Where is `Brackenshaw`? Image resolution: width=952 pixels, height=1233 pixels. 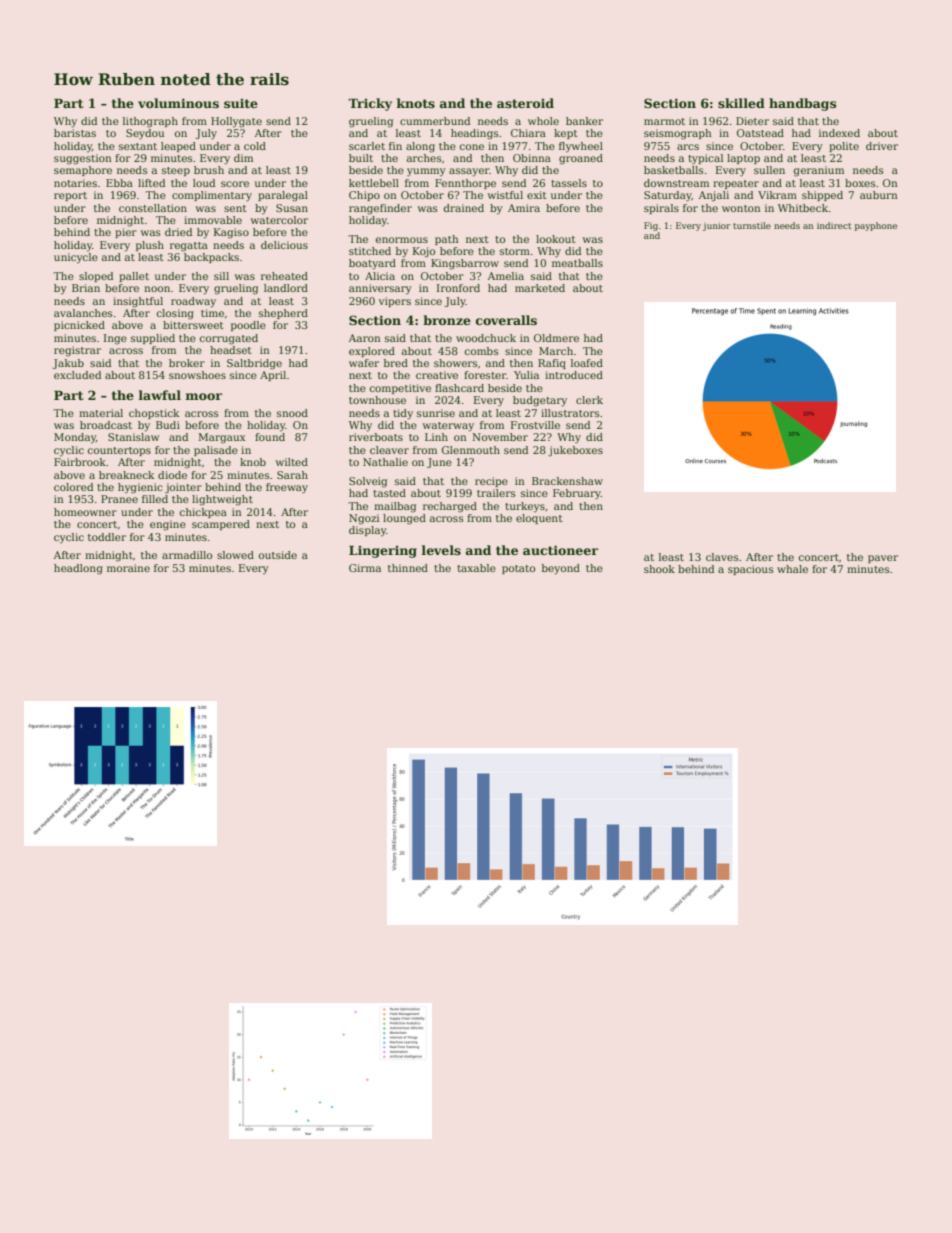
Brackenshaw is located at coordinates (567, 481).
